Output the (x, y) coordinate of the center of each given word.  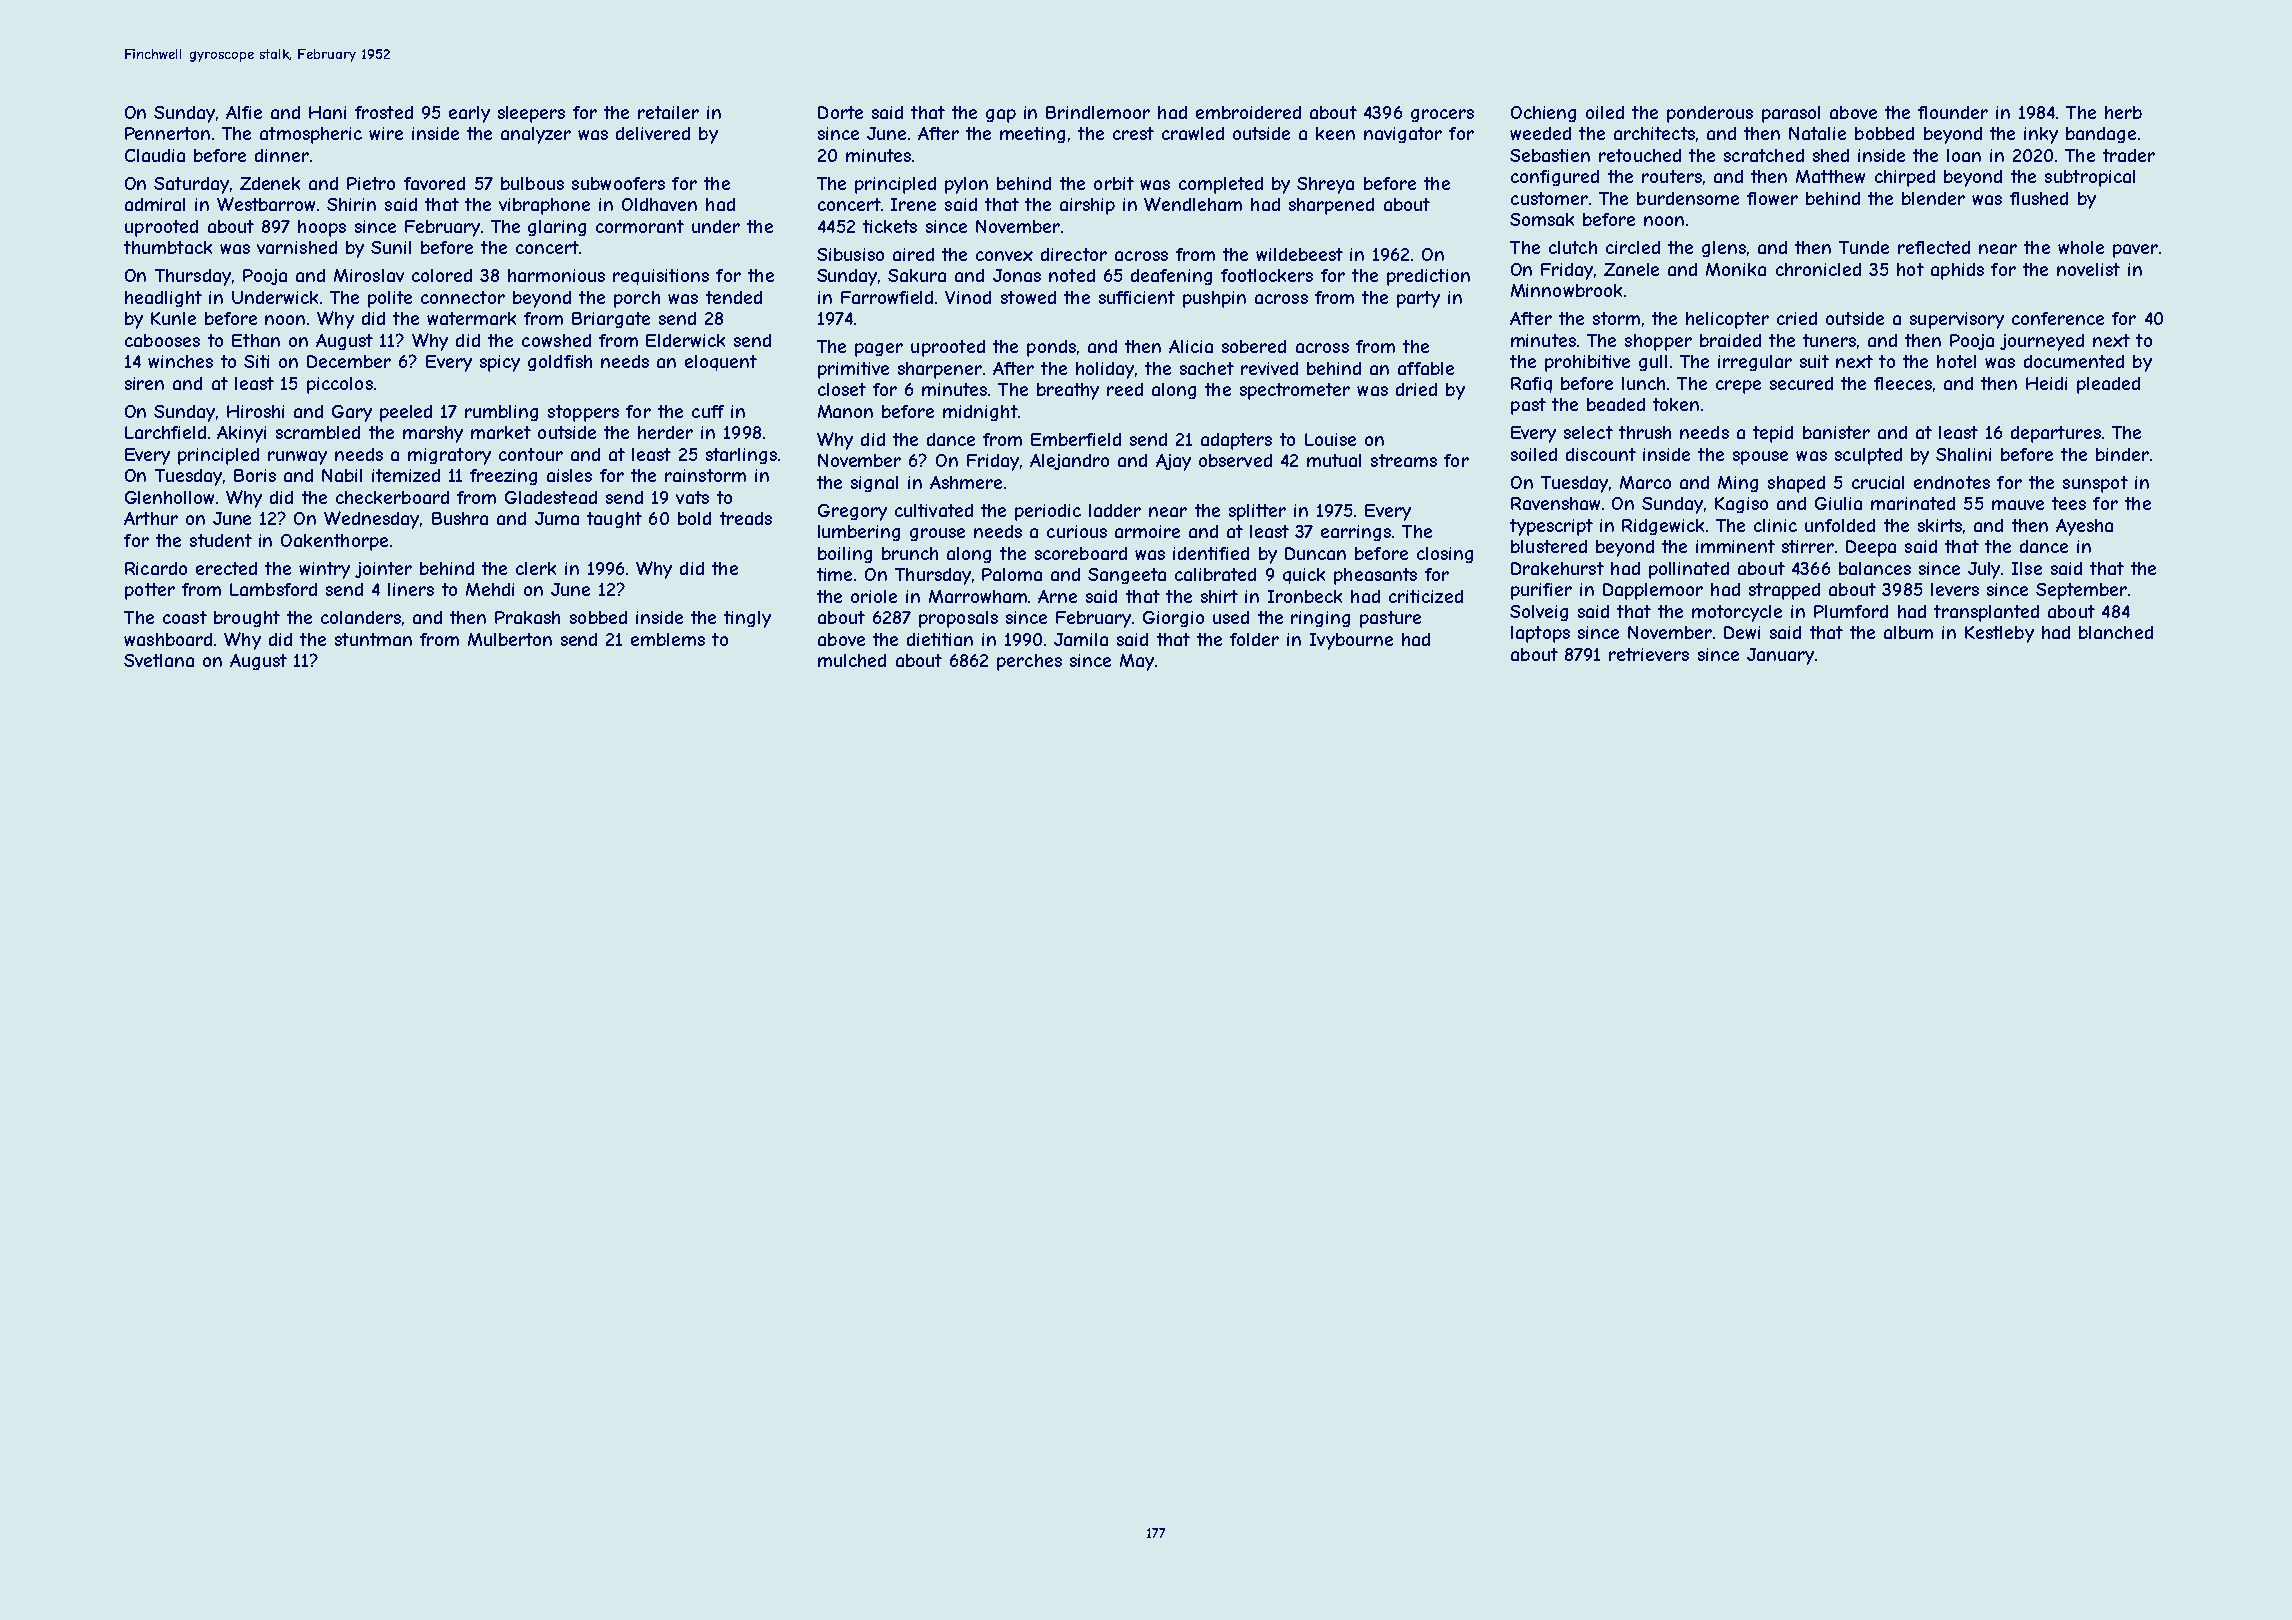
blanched (2116, 632)
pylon (966, 185)
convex (1004, 256)
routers (1672, 176)
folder (1254, 639)
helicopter (1727, 320)
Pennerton (167, 133)
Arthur (151, 518)
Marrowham (978, 596)
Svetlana (159, 660)
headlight (163, 299)
